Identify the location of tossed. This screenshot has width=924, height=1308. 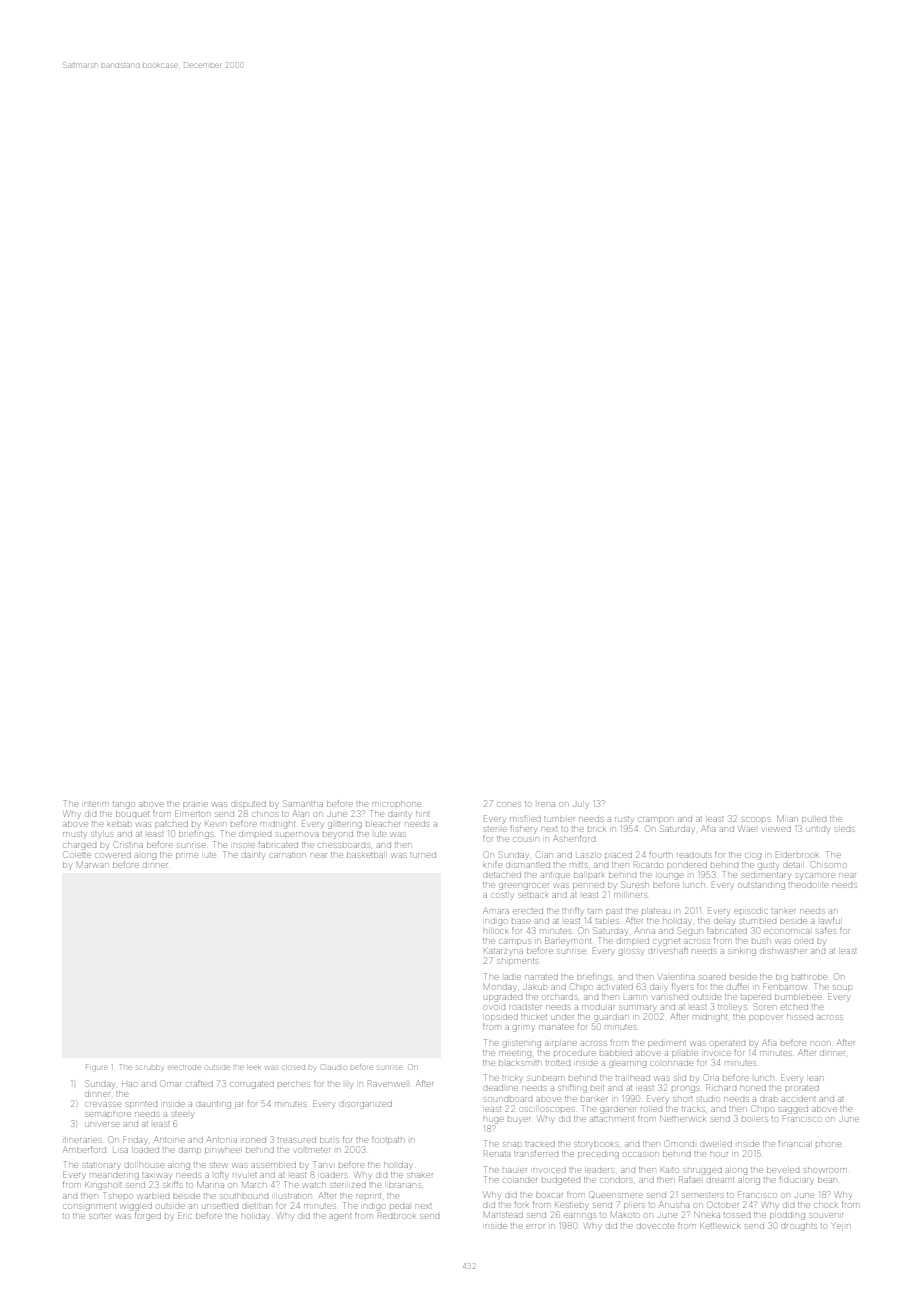
(737, 1215).
